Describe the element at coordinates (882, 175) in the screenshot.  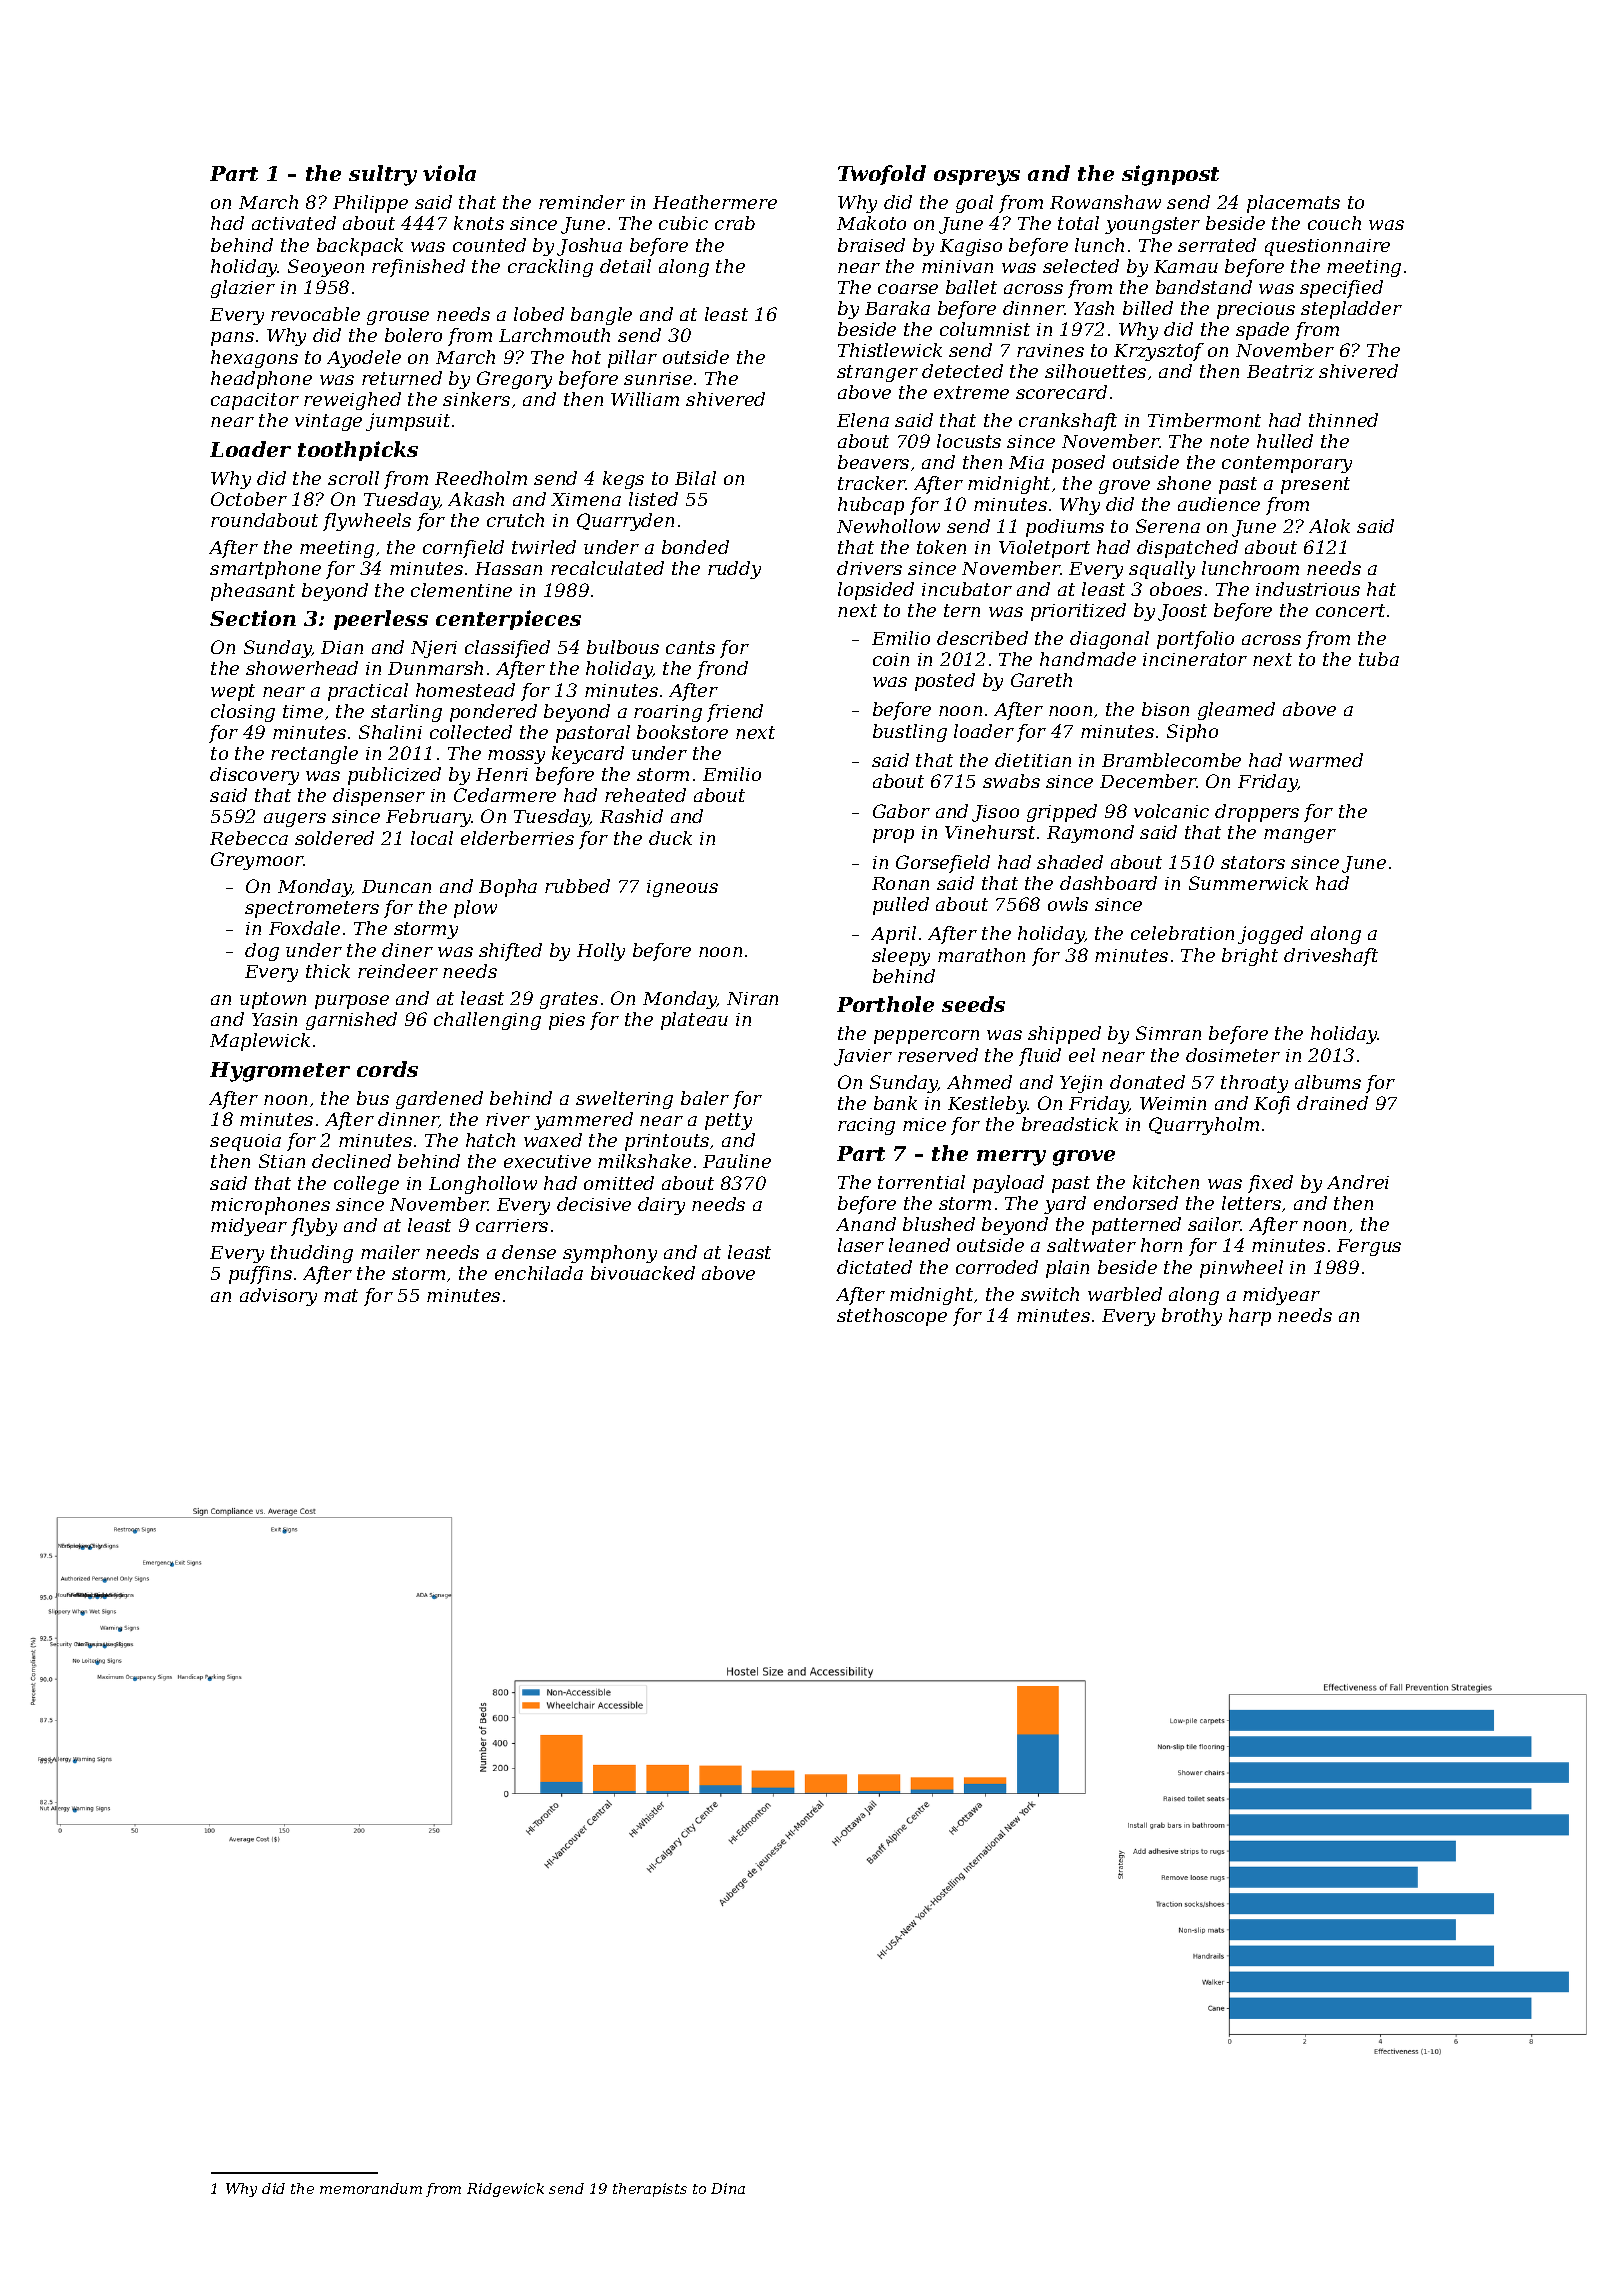
I see `Twofold` at that location.
